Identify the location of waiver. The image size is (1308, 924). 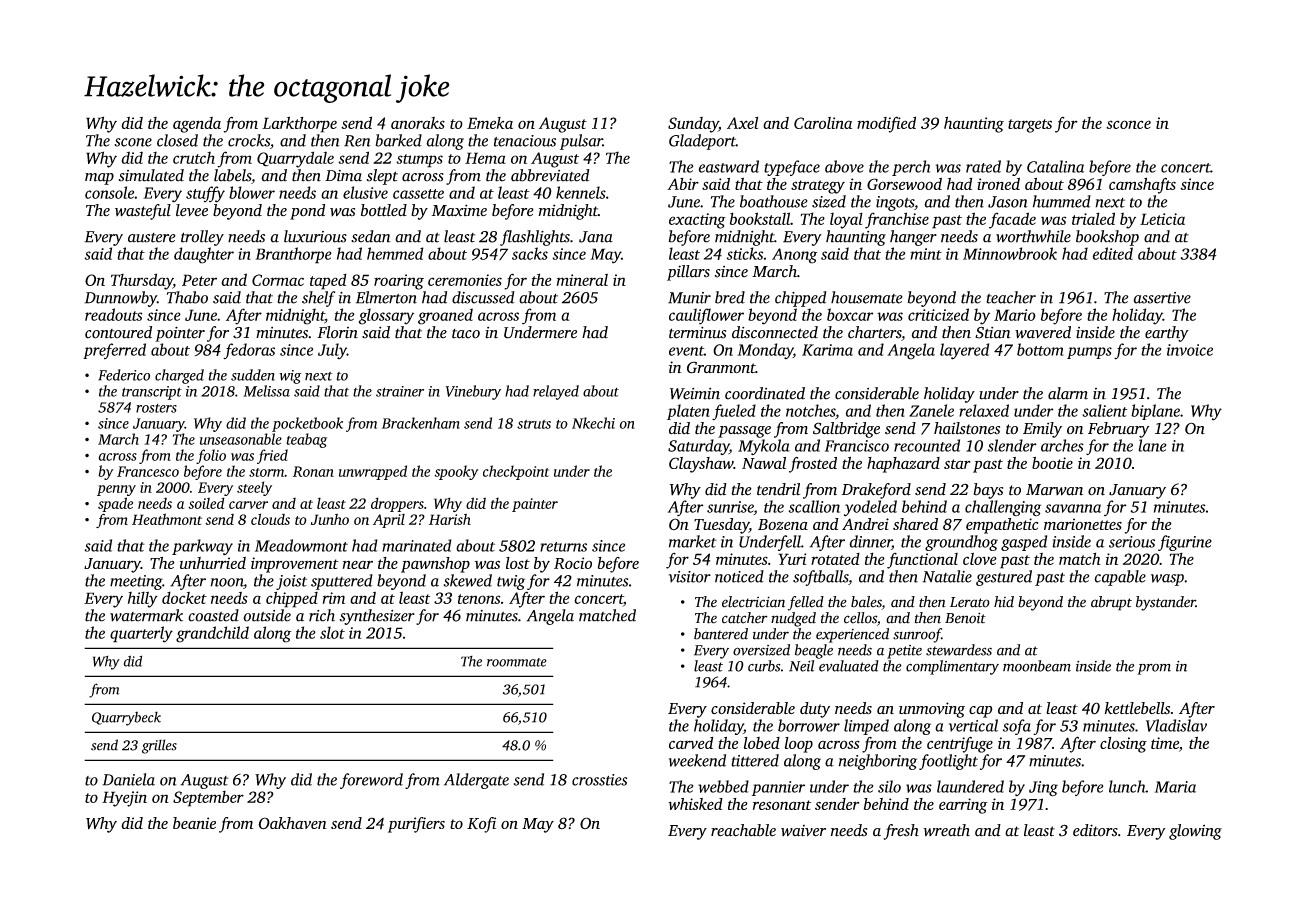
(803, 831).
